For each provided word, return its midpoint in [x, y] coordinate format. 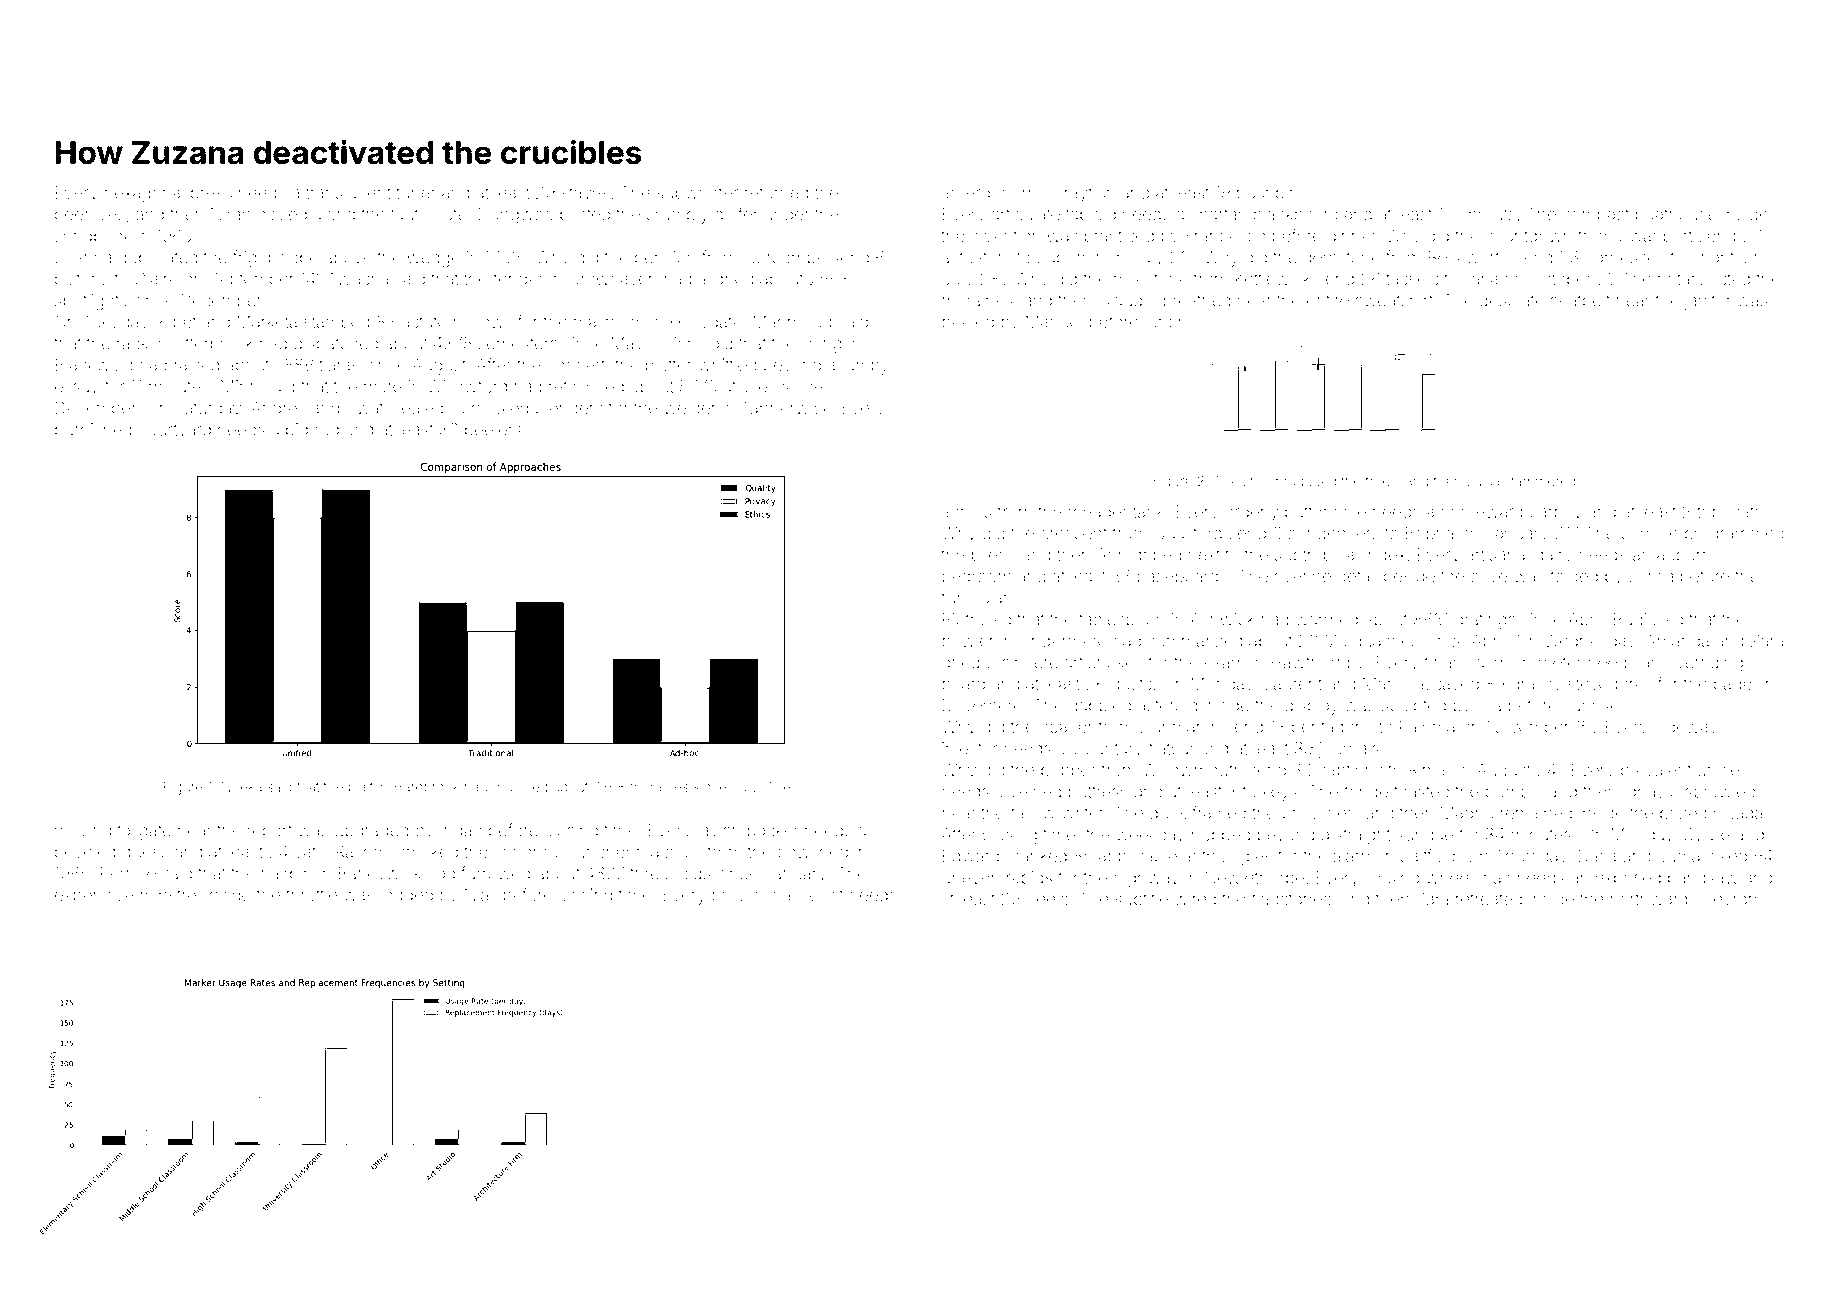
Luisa [1483, 481]
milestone [1151, 278]
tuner [416, 193]
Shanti [1714, 257]
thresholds [671, 873]
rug [327, 433]
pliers [992, 556]
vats [309, 852]
